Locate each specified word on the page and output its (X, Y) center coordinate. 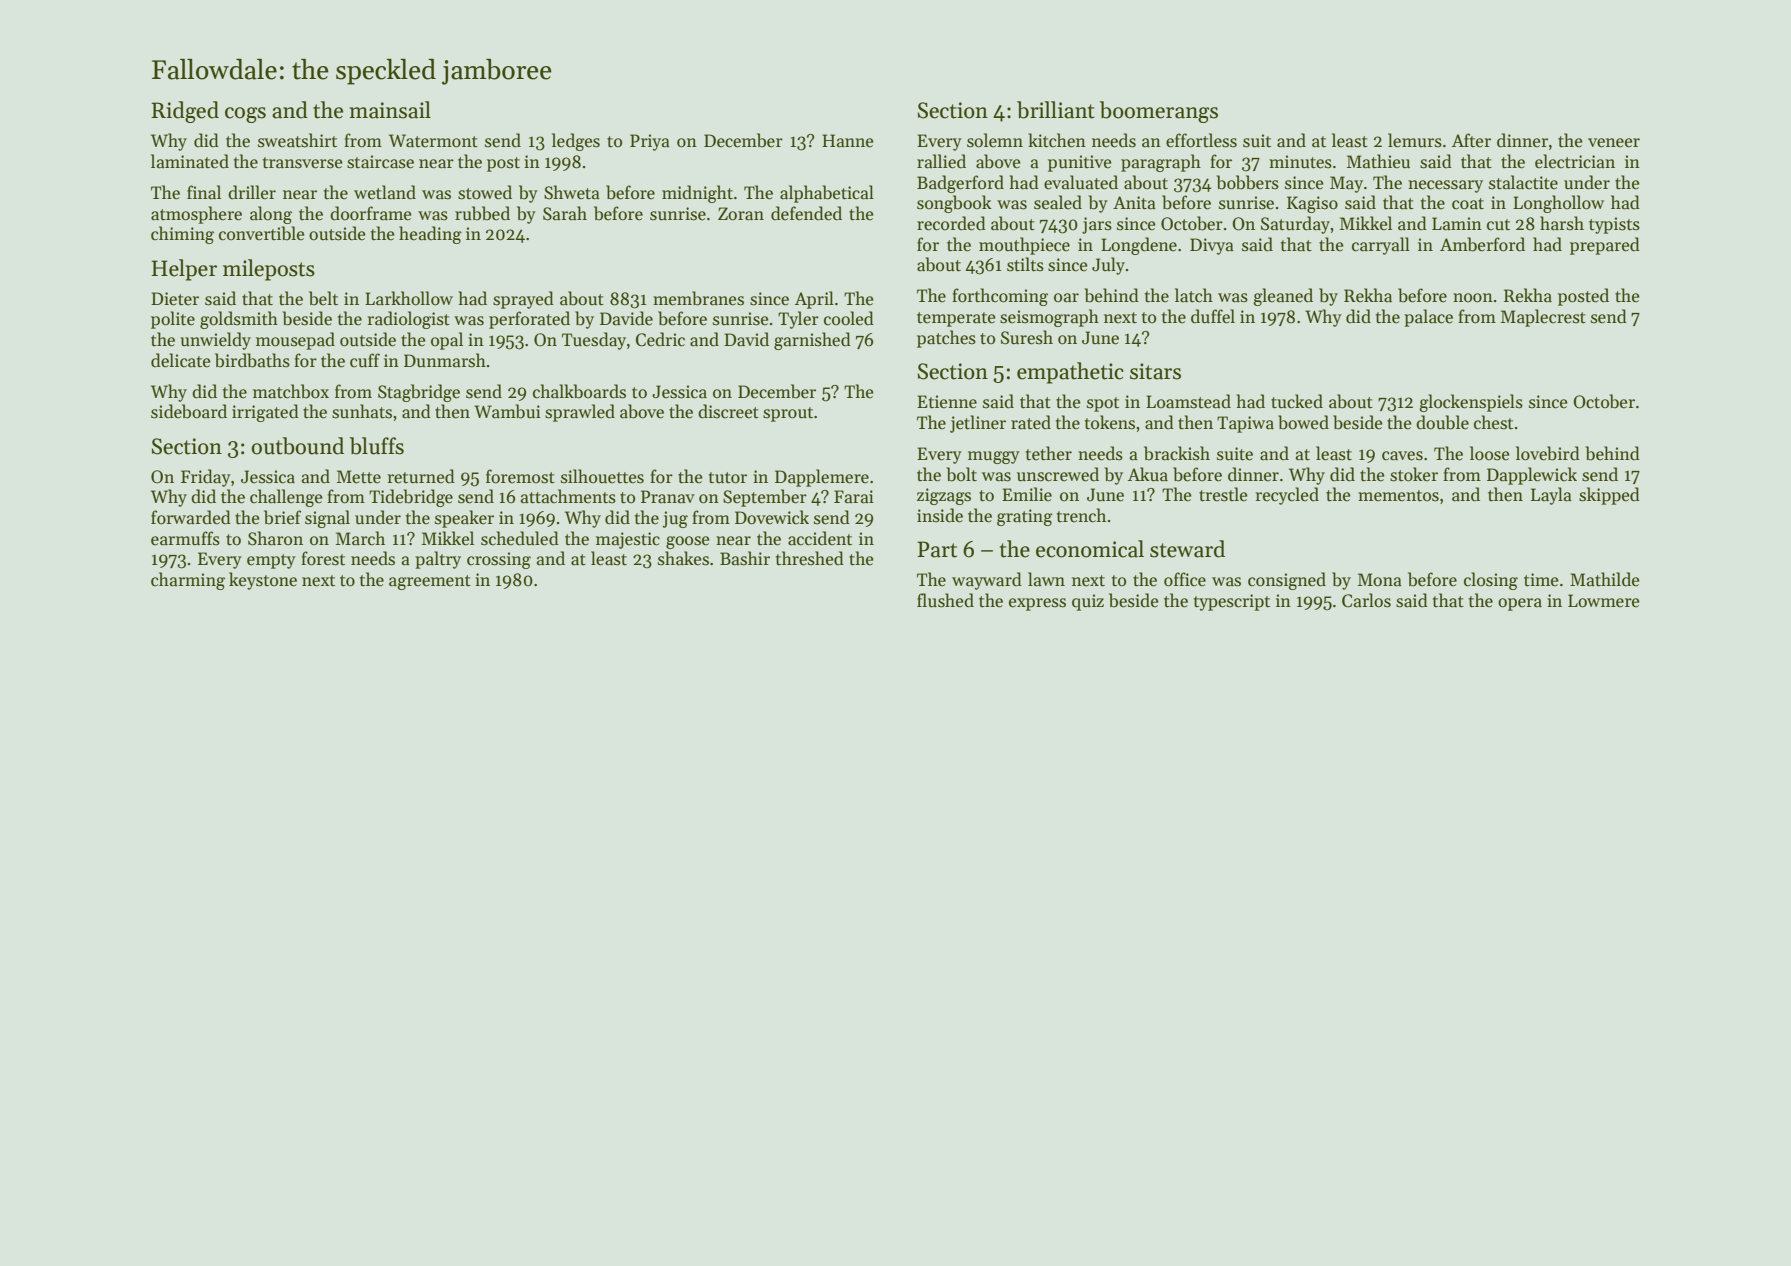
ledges (576, 142)
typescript (1232, 602)
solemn (995, 140)
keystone (263, 581)
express (1037, 604)
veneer (1614, 143)
